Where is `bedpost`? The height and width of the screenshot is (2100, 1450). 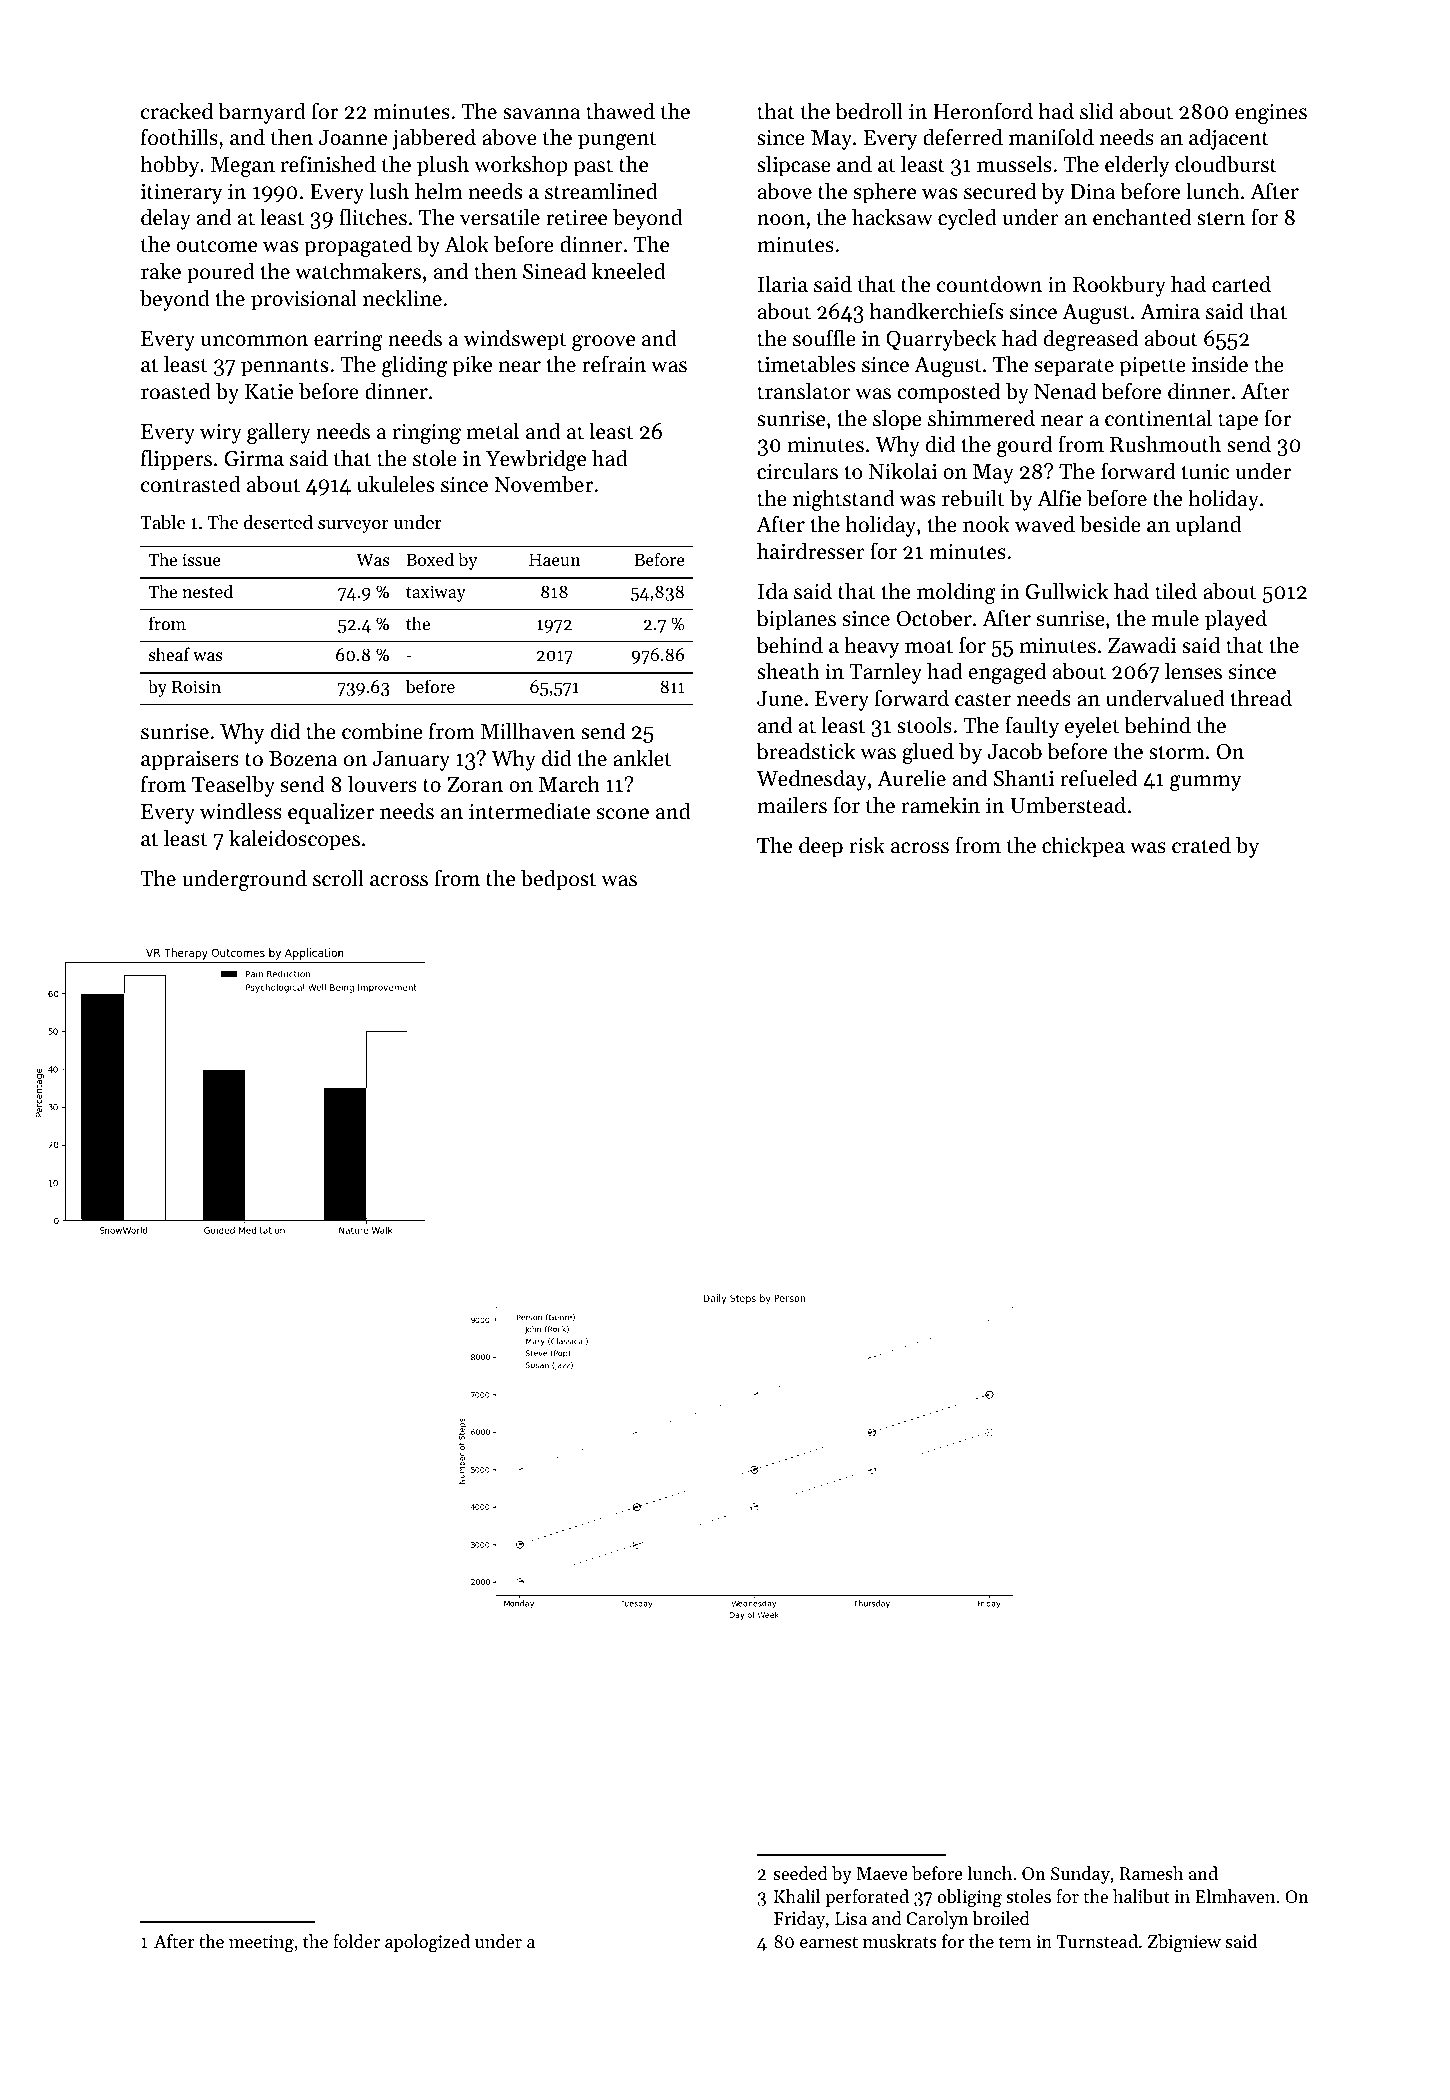
bedpost is located at coordinates (558, 880).
